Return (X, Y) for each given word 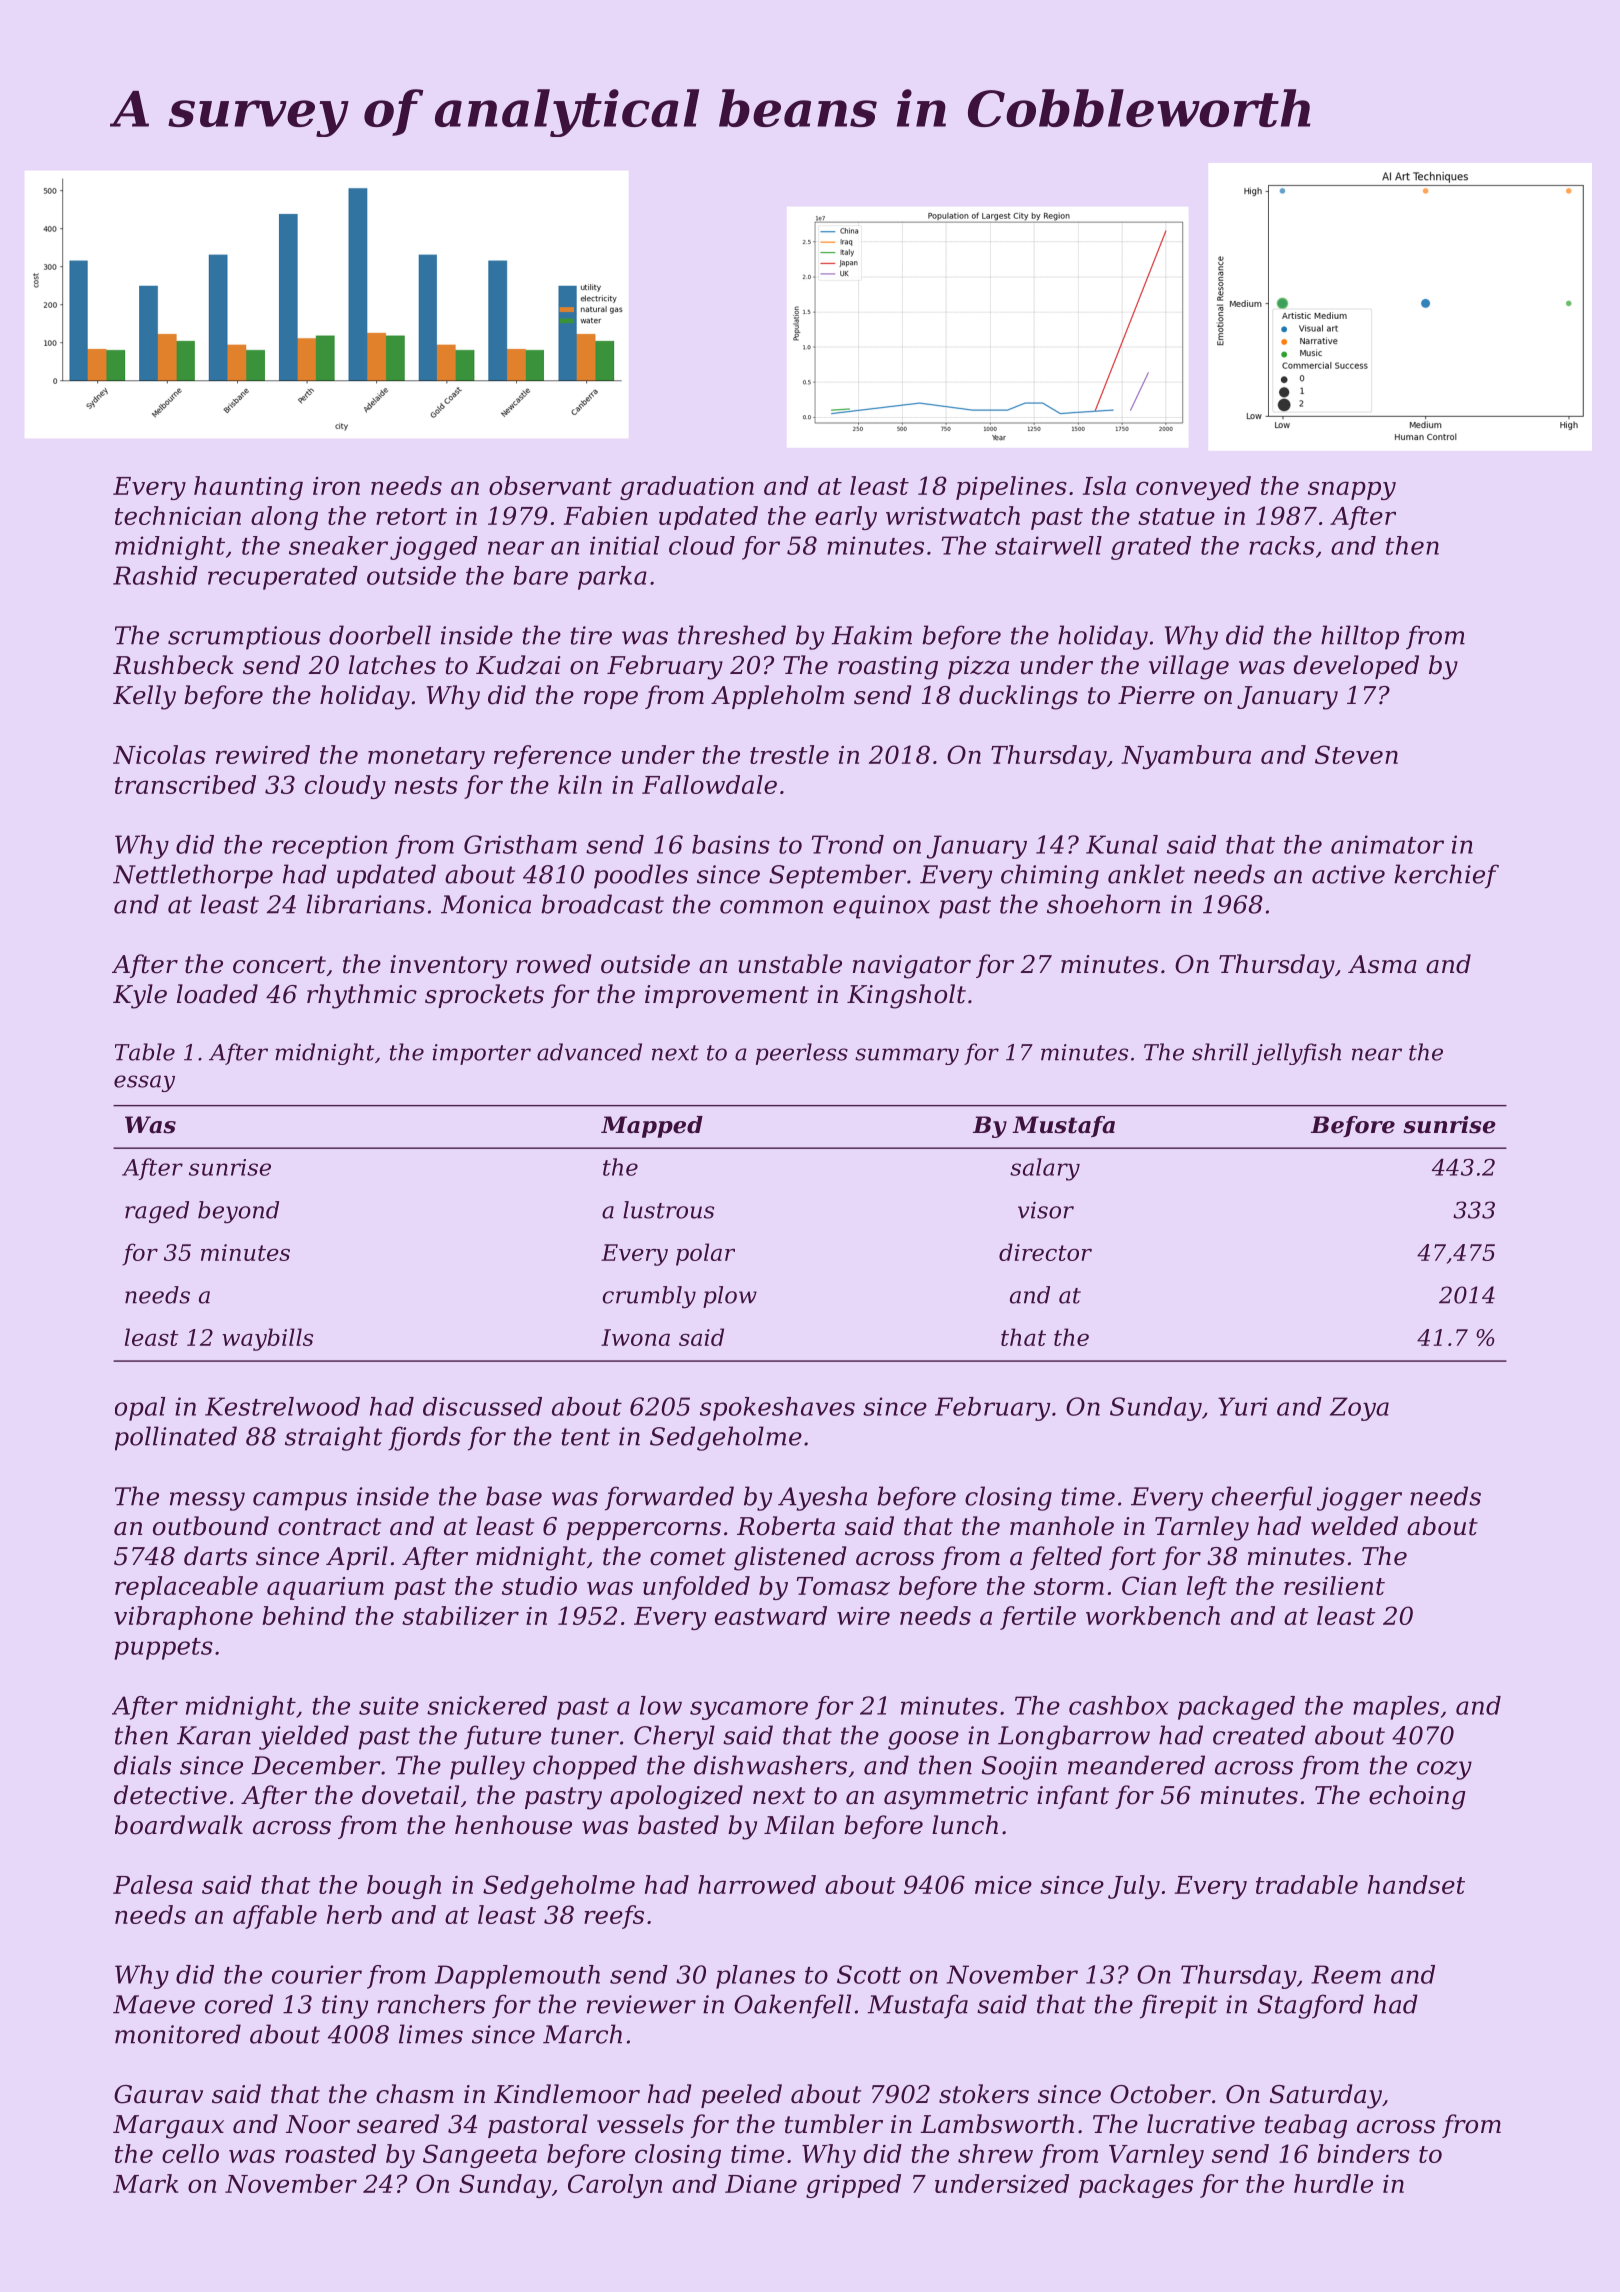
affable (275, 1917)
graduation (687, 488)
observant (550, 485)
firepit (1179, 2006)
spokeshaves (777, 1409)
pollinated (176, 1438)
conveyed (1193, 488)
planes (755, 1977)
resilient (1334, 1585)
